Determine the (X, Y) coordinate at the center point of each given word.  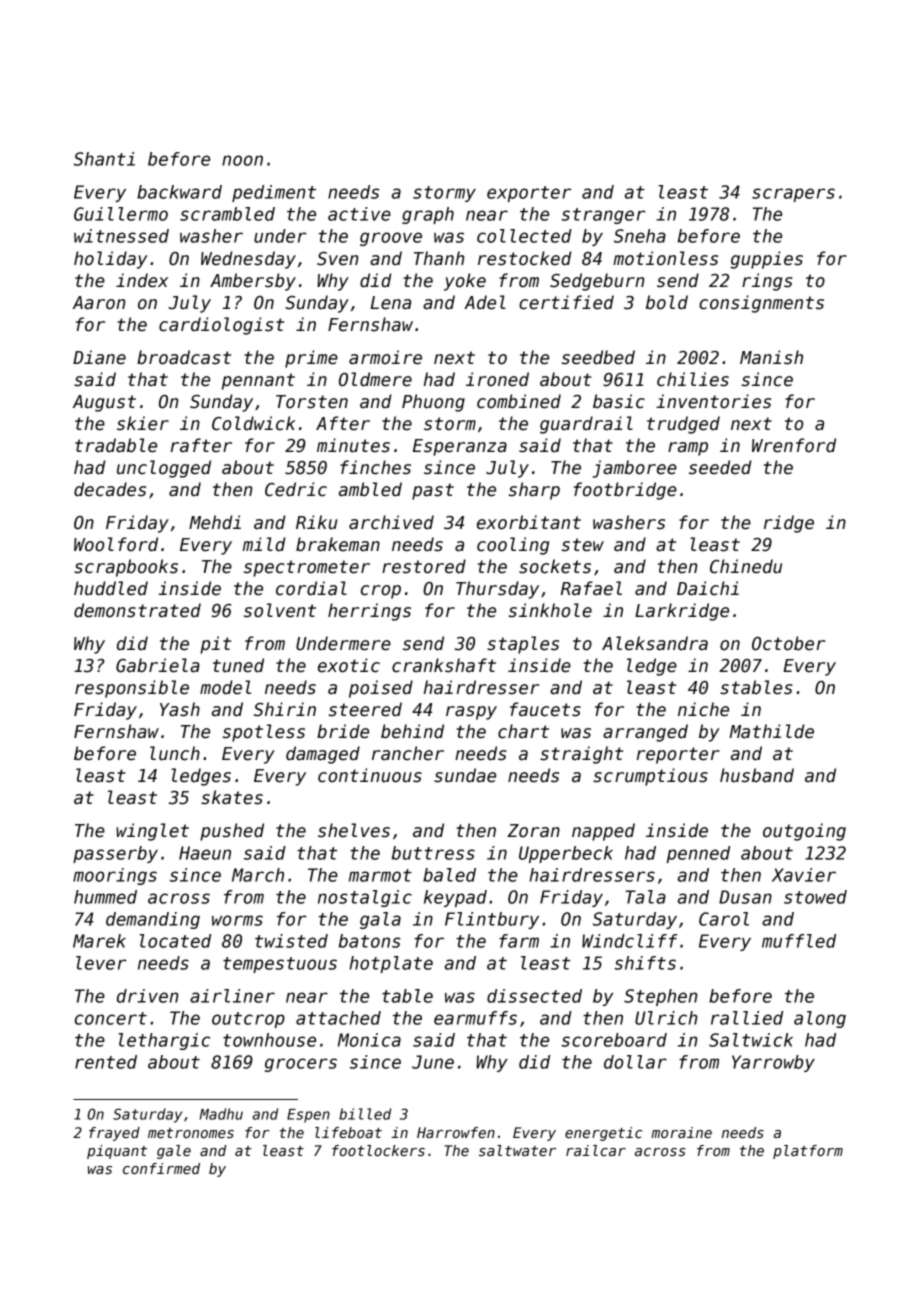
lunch (175, 753)
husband (757, 775)
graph (428, 215)
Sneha (640, 236)
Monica (369, 1040)
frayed (114, 1134)
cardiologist (221, 326)
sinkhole (550, 610)
